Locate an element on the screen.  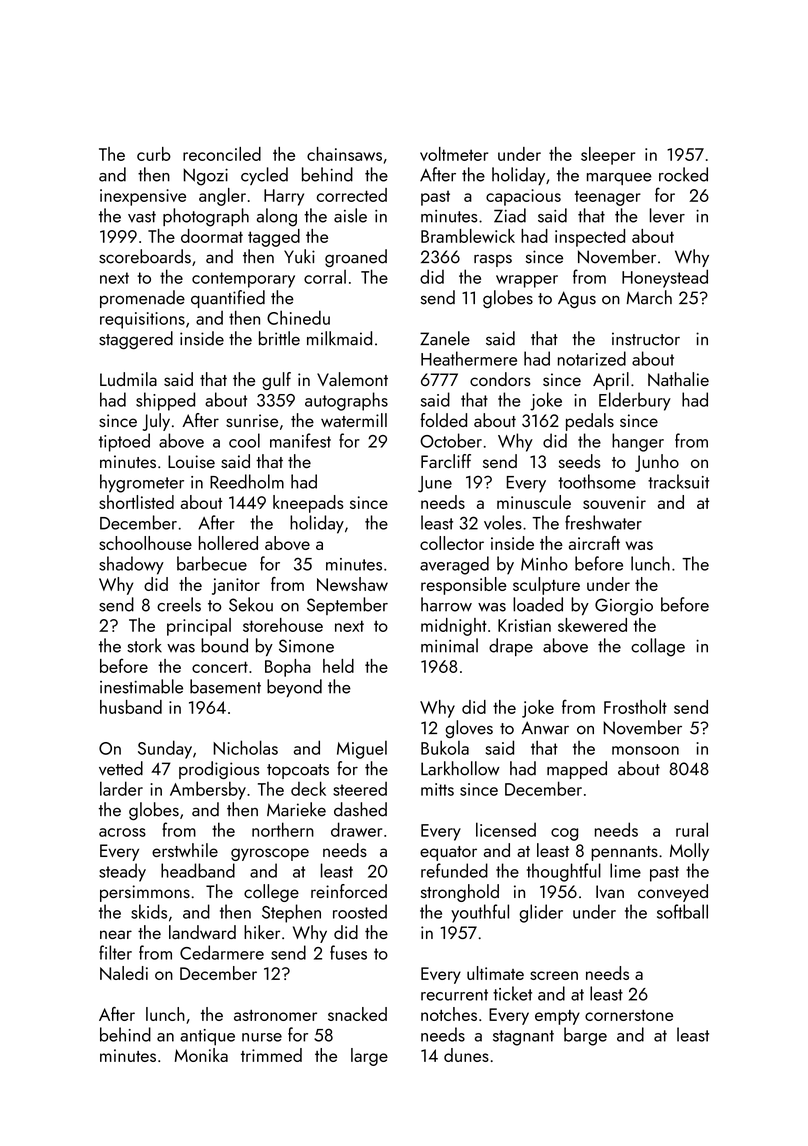
large is located at coordinates (369, 1057).
